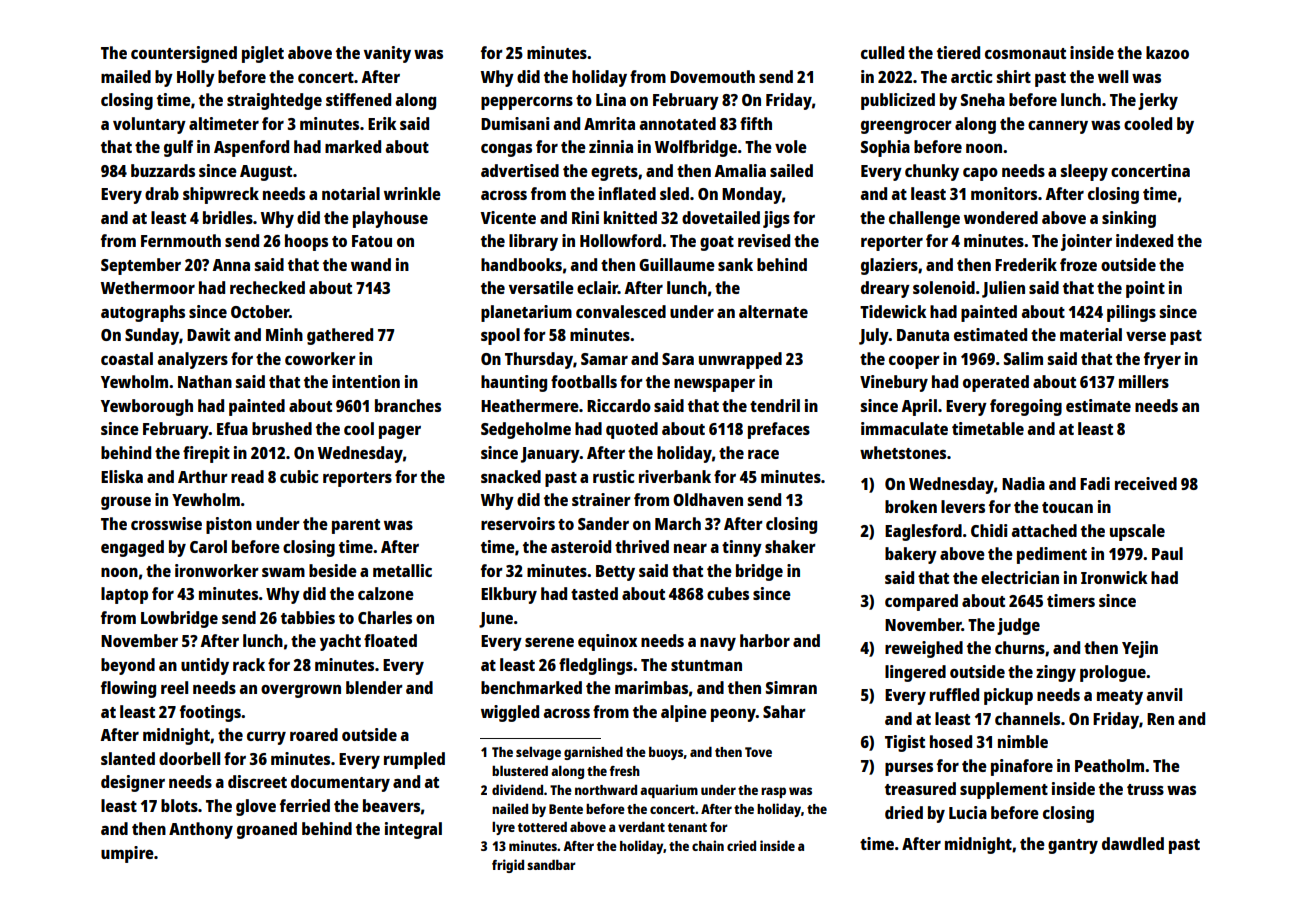 Image resolution: width=1308 pixels, height=924 pixels. What do you see at coordinates (963, 506) in the screenshot?
I see `levers` at bounding box center [963, 506].
